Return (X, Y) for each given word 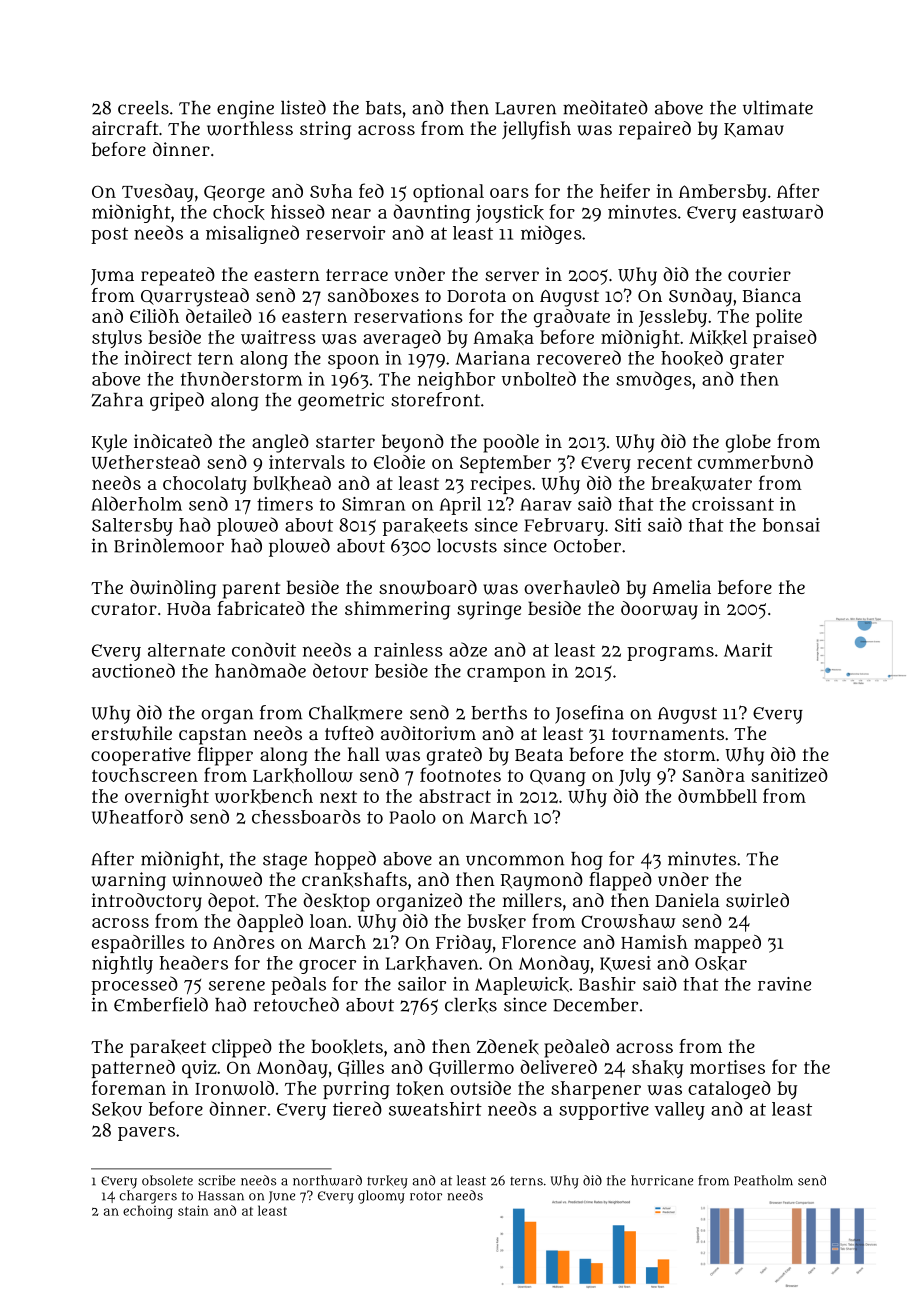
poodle (511, 443)
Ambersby (723, 193)
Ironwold (234, 1088)
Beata (539, 755)
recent (664, 463)
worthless (250, 128)
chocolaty (205, 485)
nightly (122, 965)
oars (509, 193)
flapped (620, 881)
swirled (757, 900)
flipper (225, 756)
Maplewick (522, 986)
